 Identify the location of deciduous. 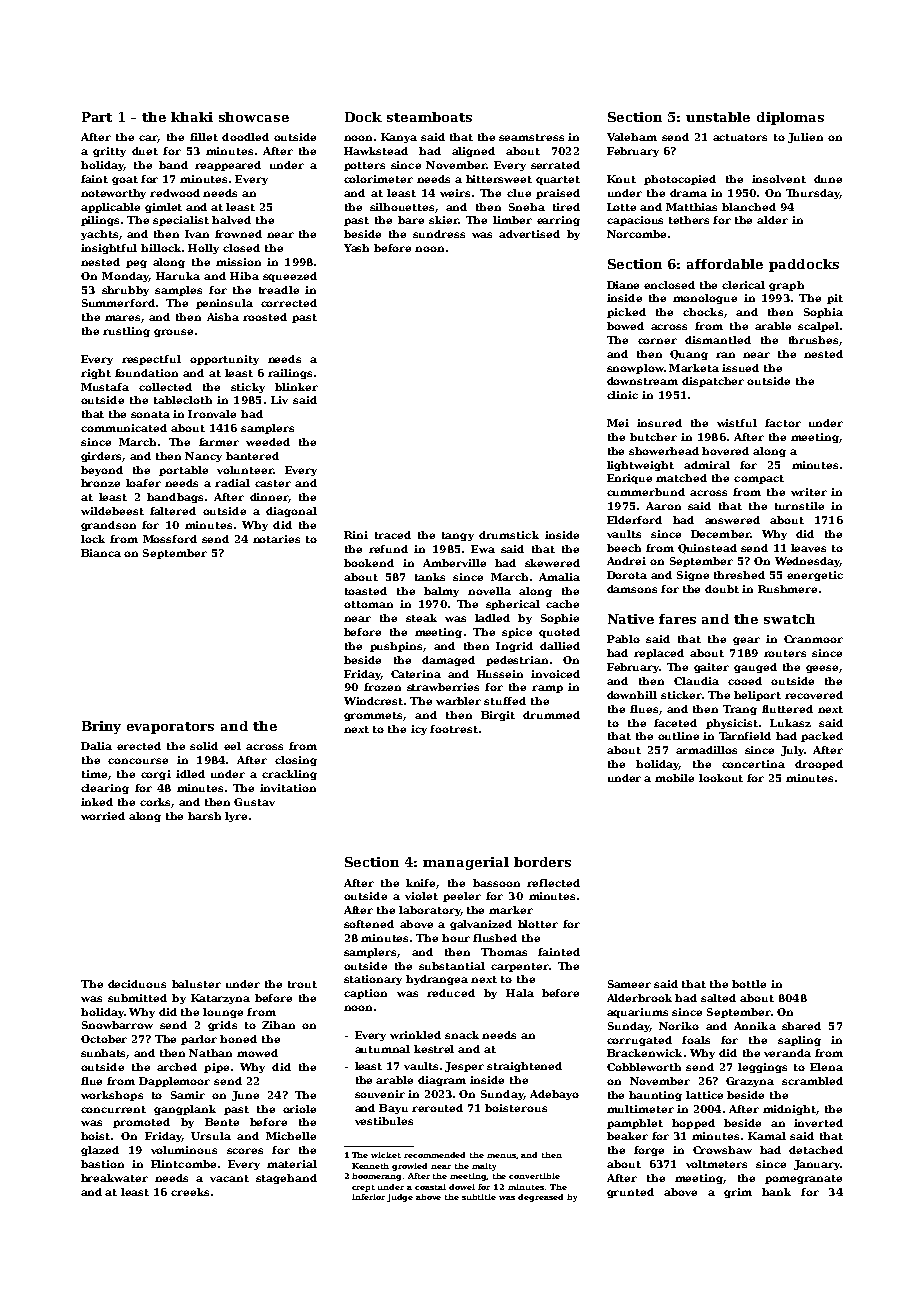
(137, 984).
